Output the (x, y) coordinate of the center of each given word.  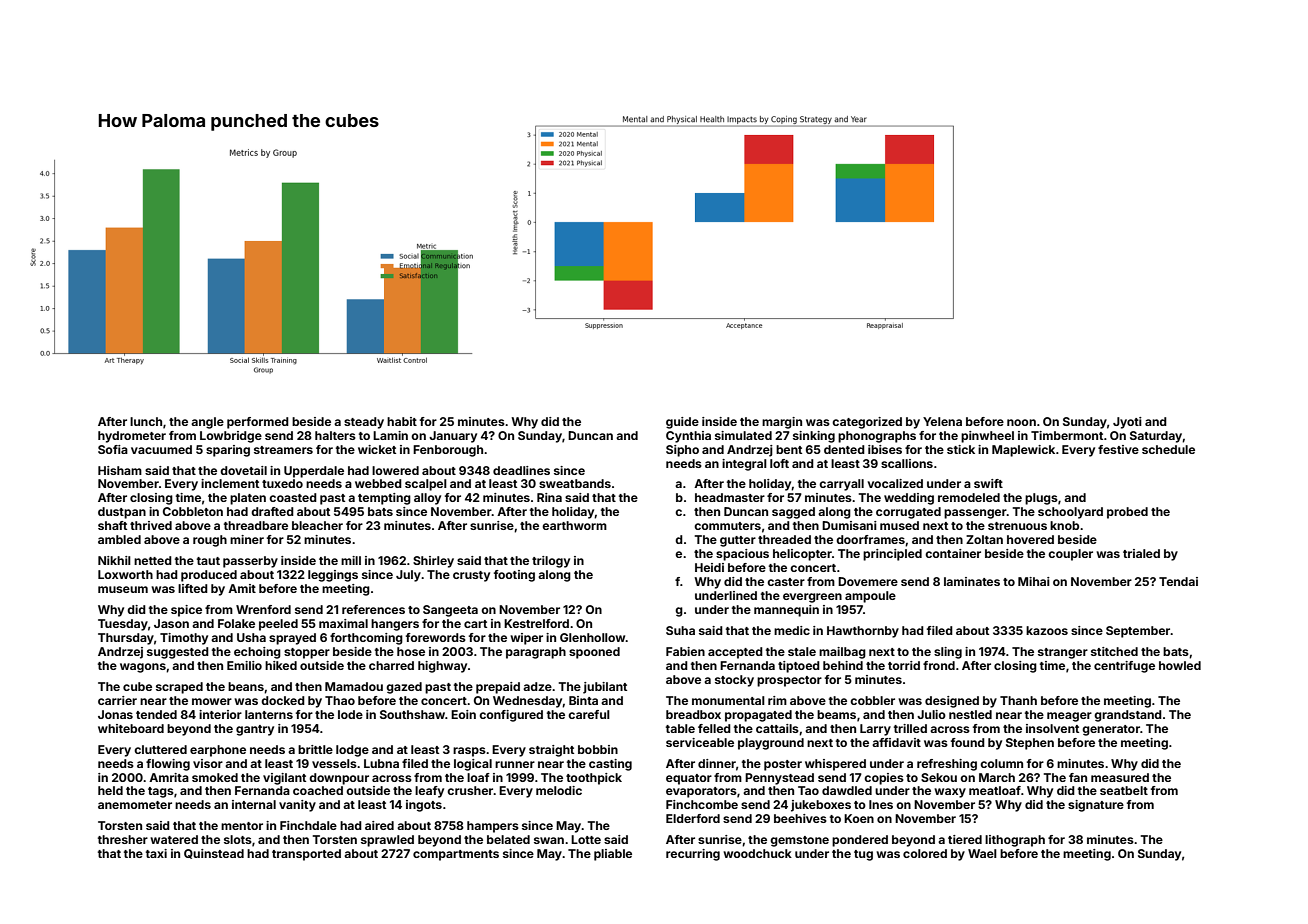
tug (863, 855)
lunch (146, 421)
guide (682, 423)
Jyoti (1127, 423)
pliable (613, 855)
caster (786, 582)
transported (306, 855)
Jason (171, 623)
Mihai (1034, 581)
